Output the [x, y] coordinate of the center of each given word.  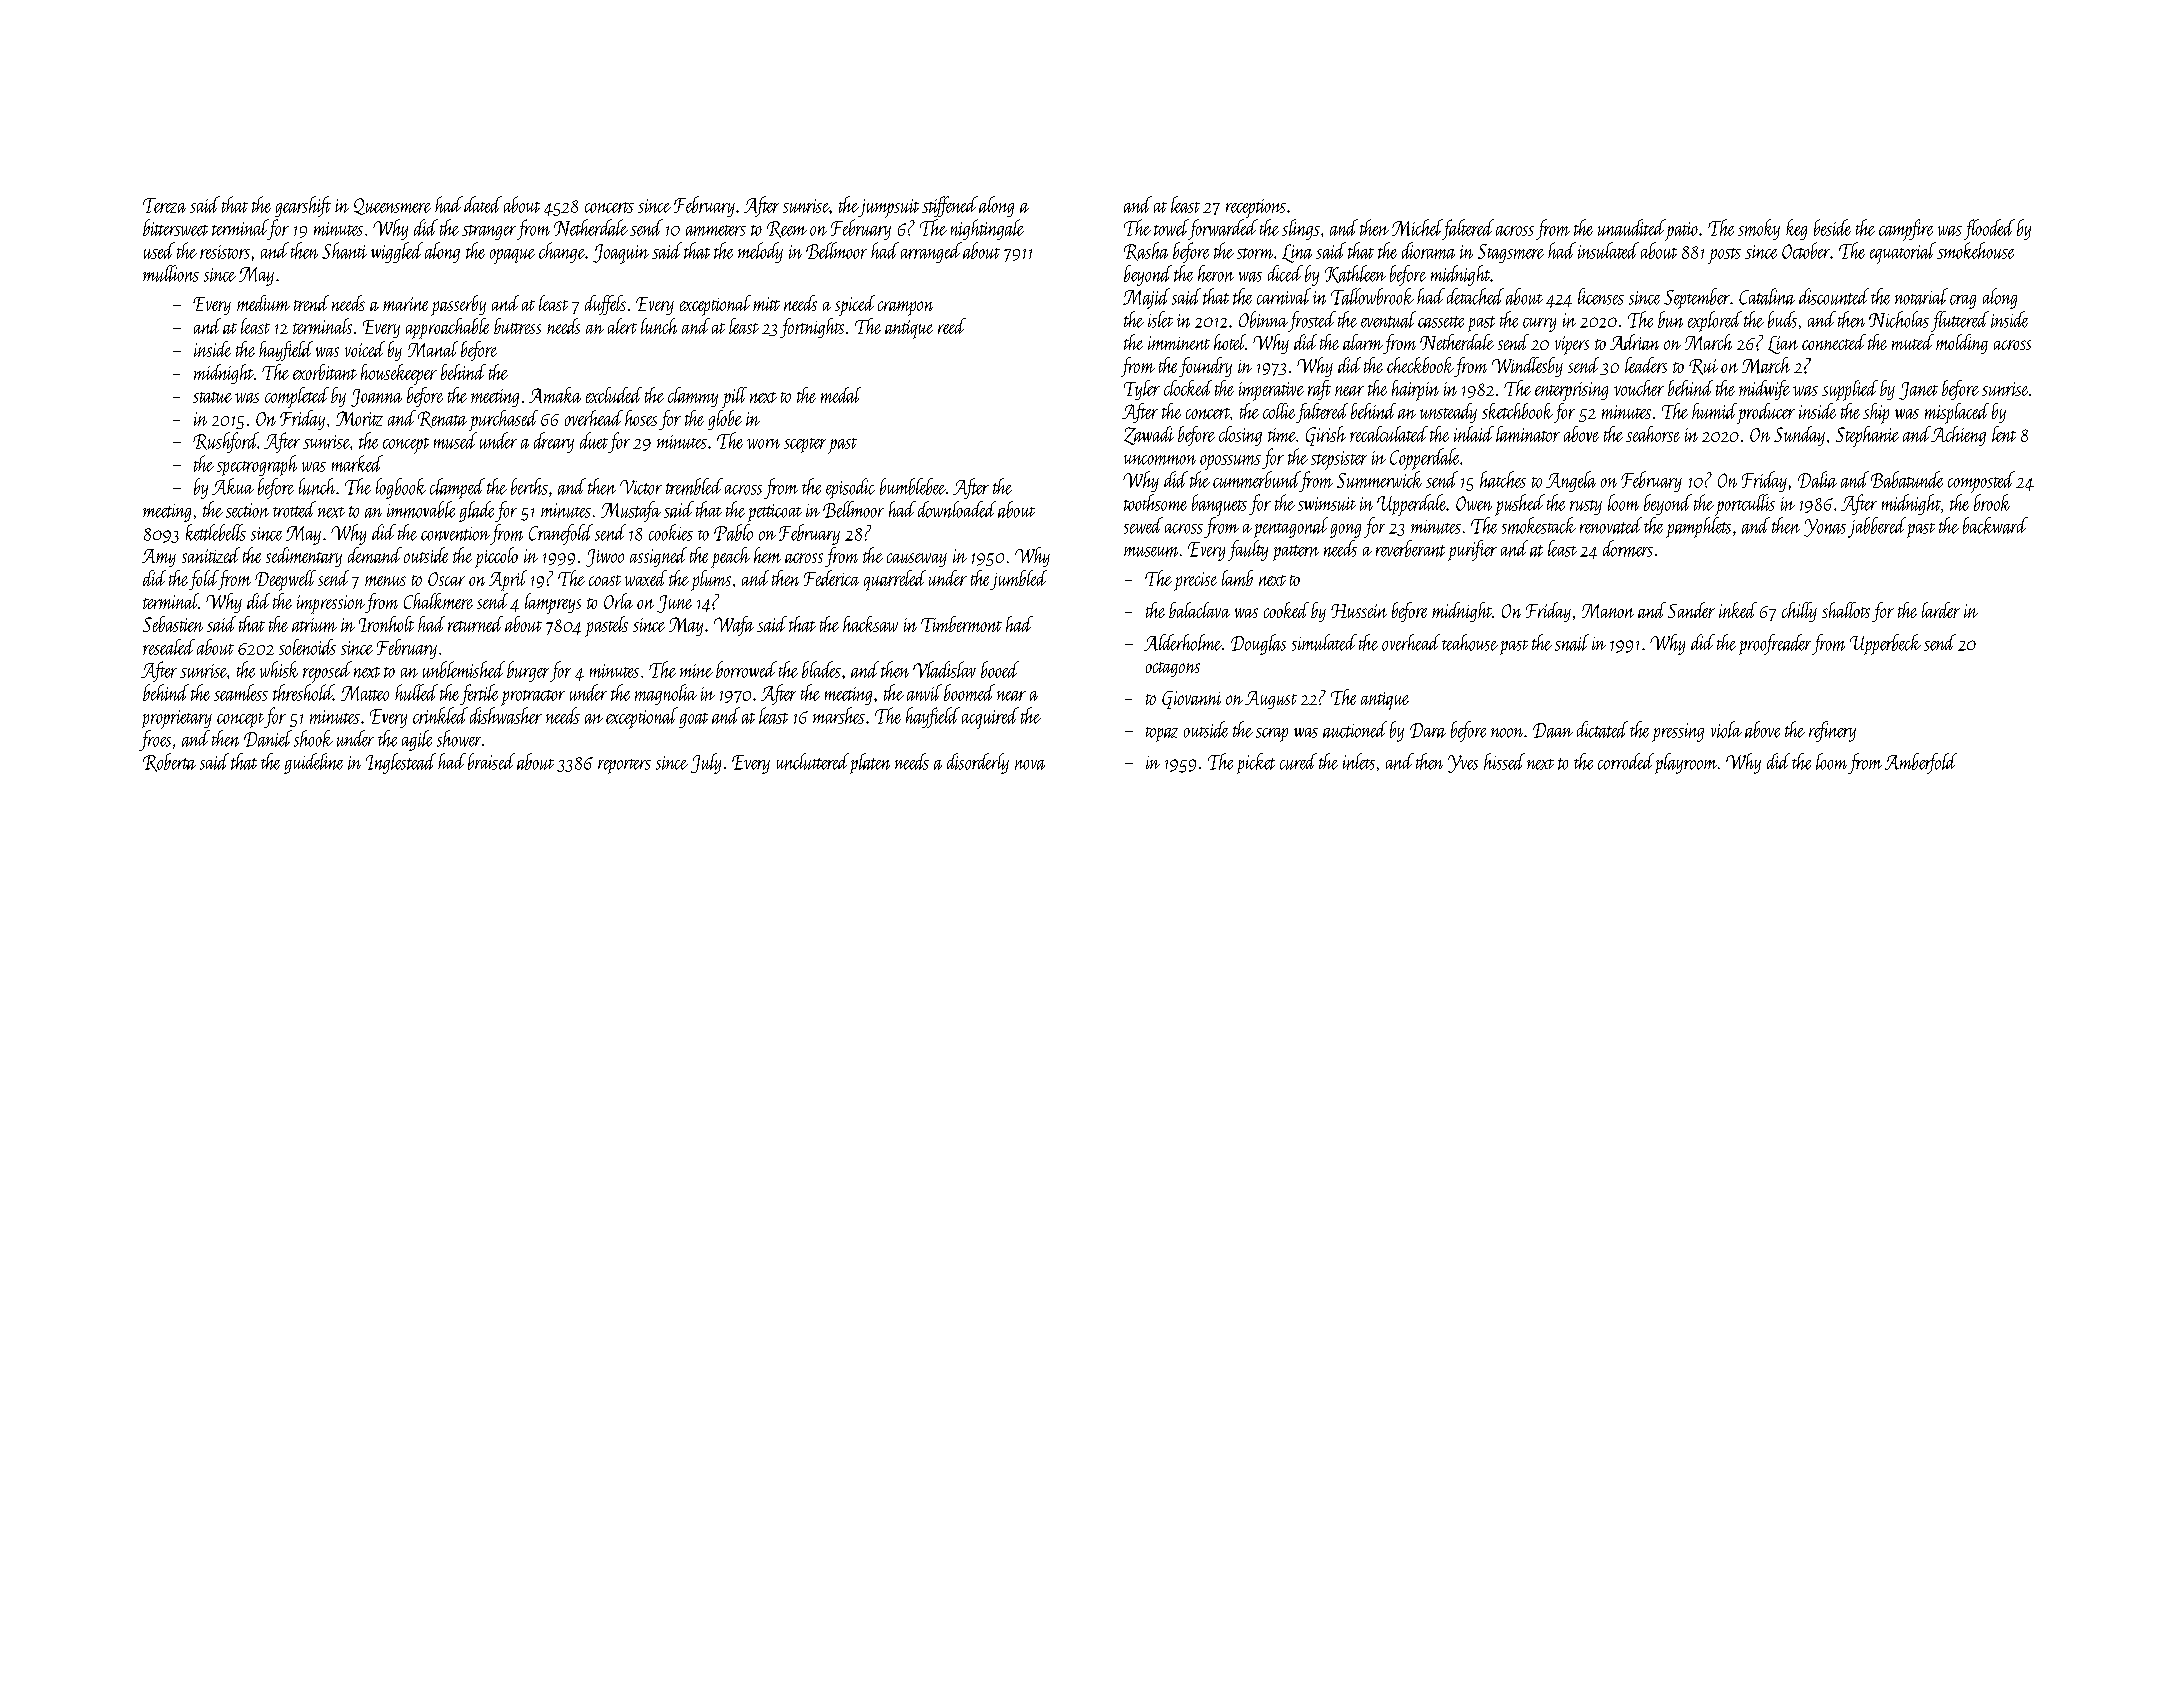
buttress [517, 326]
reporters [624, 766]
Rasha [1146, 251]
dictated [1602, 729]
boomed [969, 692]
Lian [1783, 345]
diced [1285, 273]
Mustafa [631, 511]
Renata [442, 419]
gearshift [303, 206]
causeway [917, 560]
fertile [479, 694]
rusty [1586, 507]
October [1806, 250]
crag [1963, 302]
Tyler [1142, 390]
